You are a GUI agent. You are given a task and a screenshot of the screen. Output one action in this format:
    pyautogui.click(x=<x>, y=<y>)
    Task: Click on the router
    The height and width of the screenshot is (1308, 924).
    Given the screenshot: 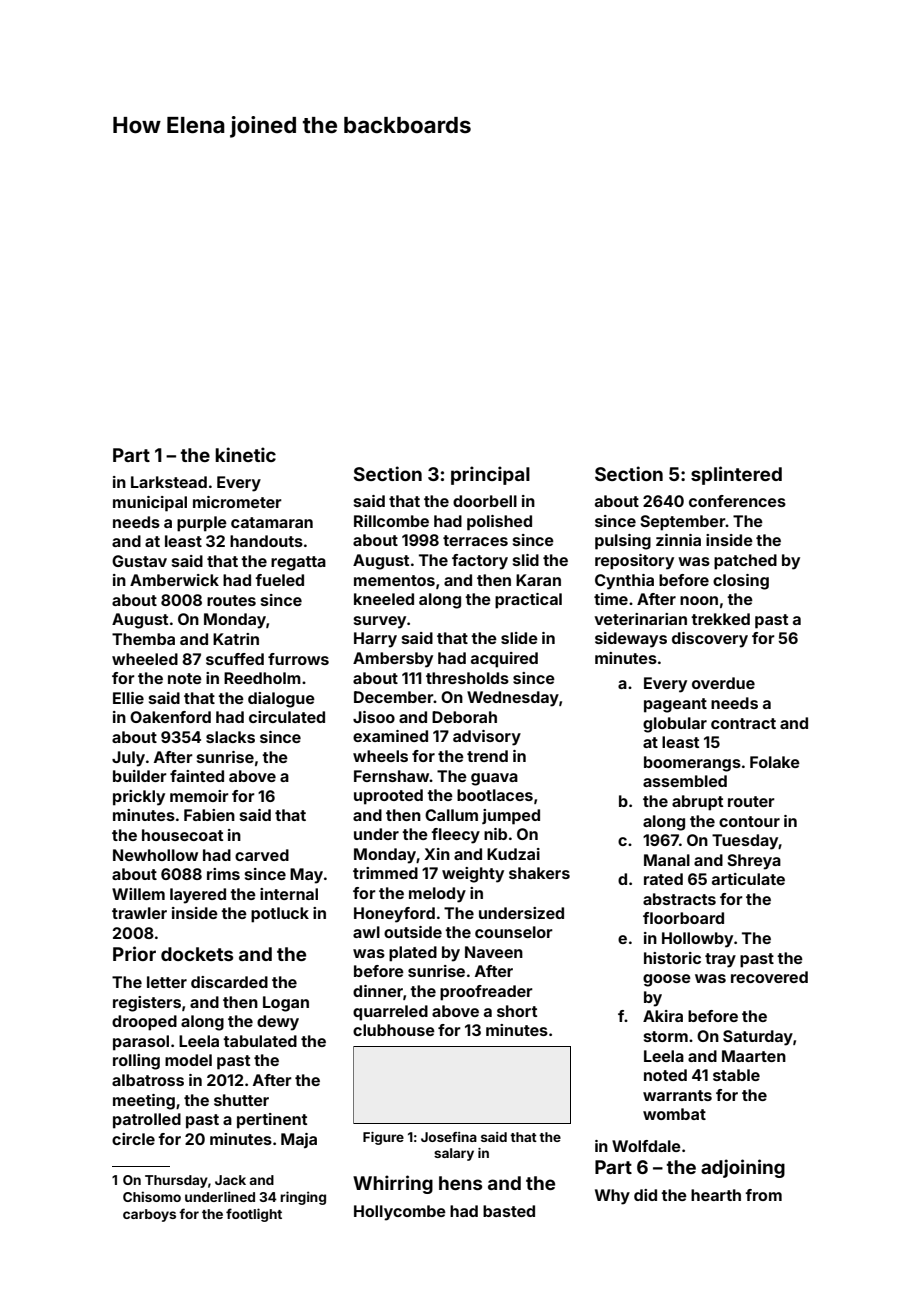 What is the action you would take?
    pyautogui.click(x=751, y=801)
